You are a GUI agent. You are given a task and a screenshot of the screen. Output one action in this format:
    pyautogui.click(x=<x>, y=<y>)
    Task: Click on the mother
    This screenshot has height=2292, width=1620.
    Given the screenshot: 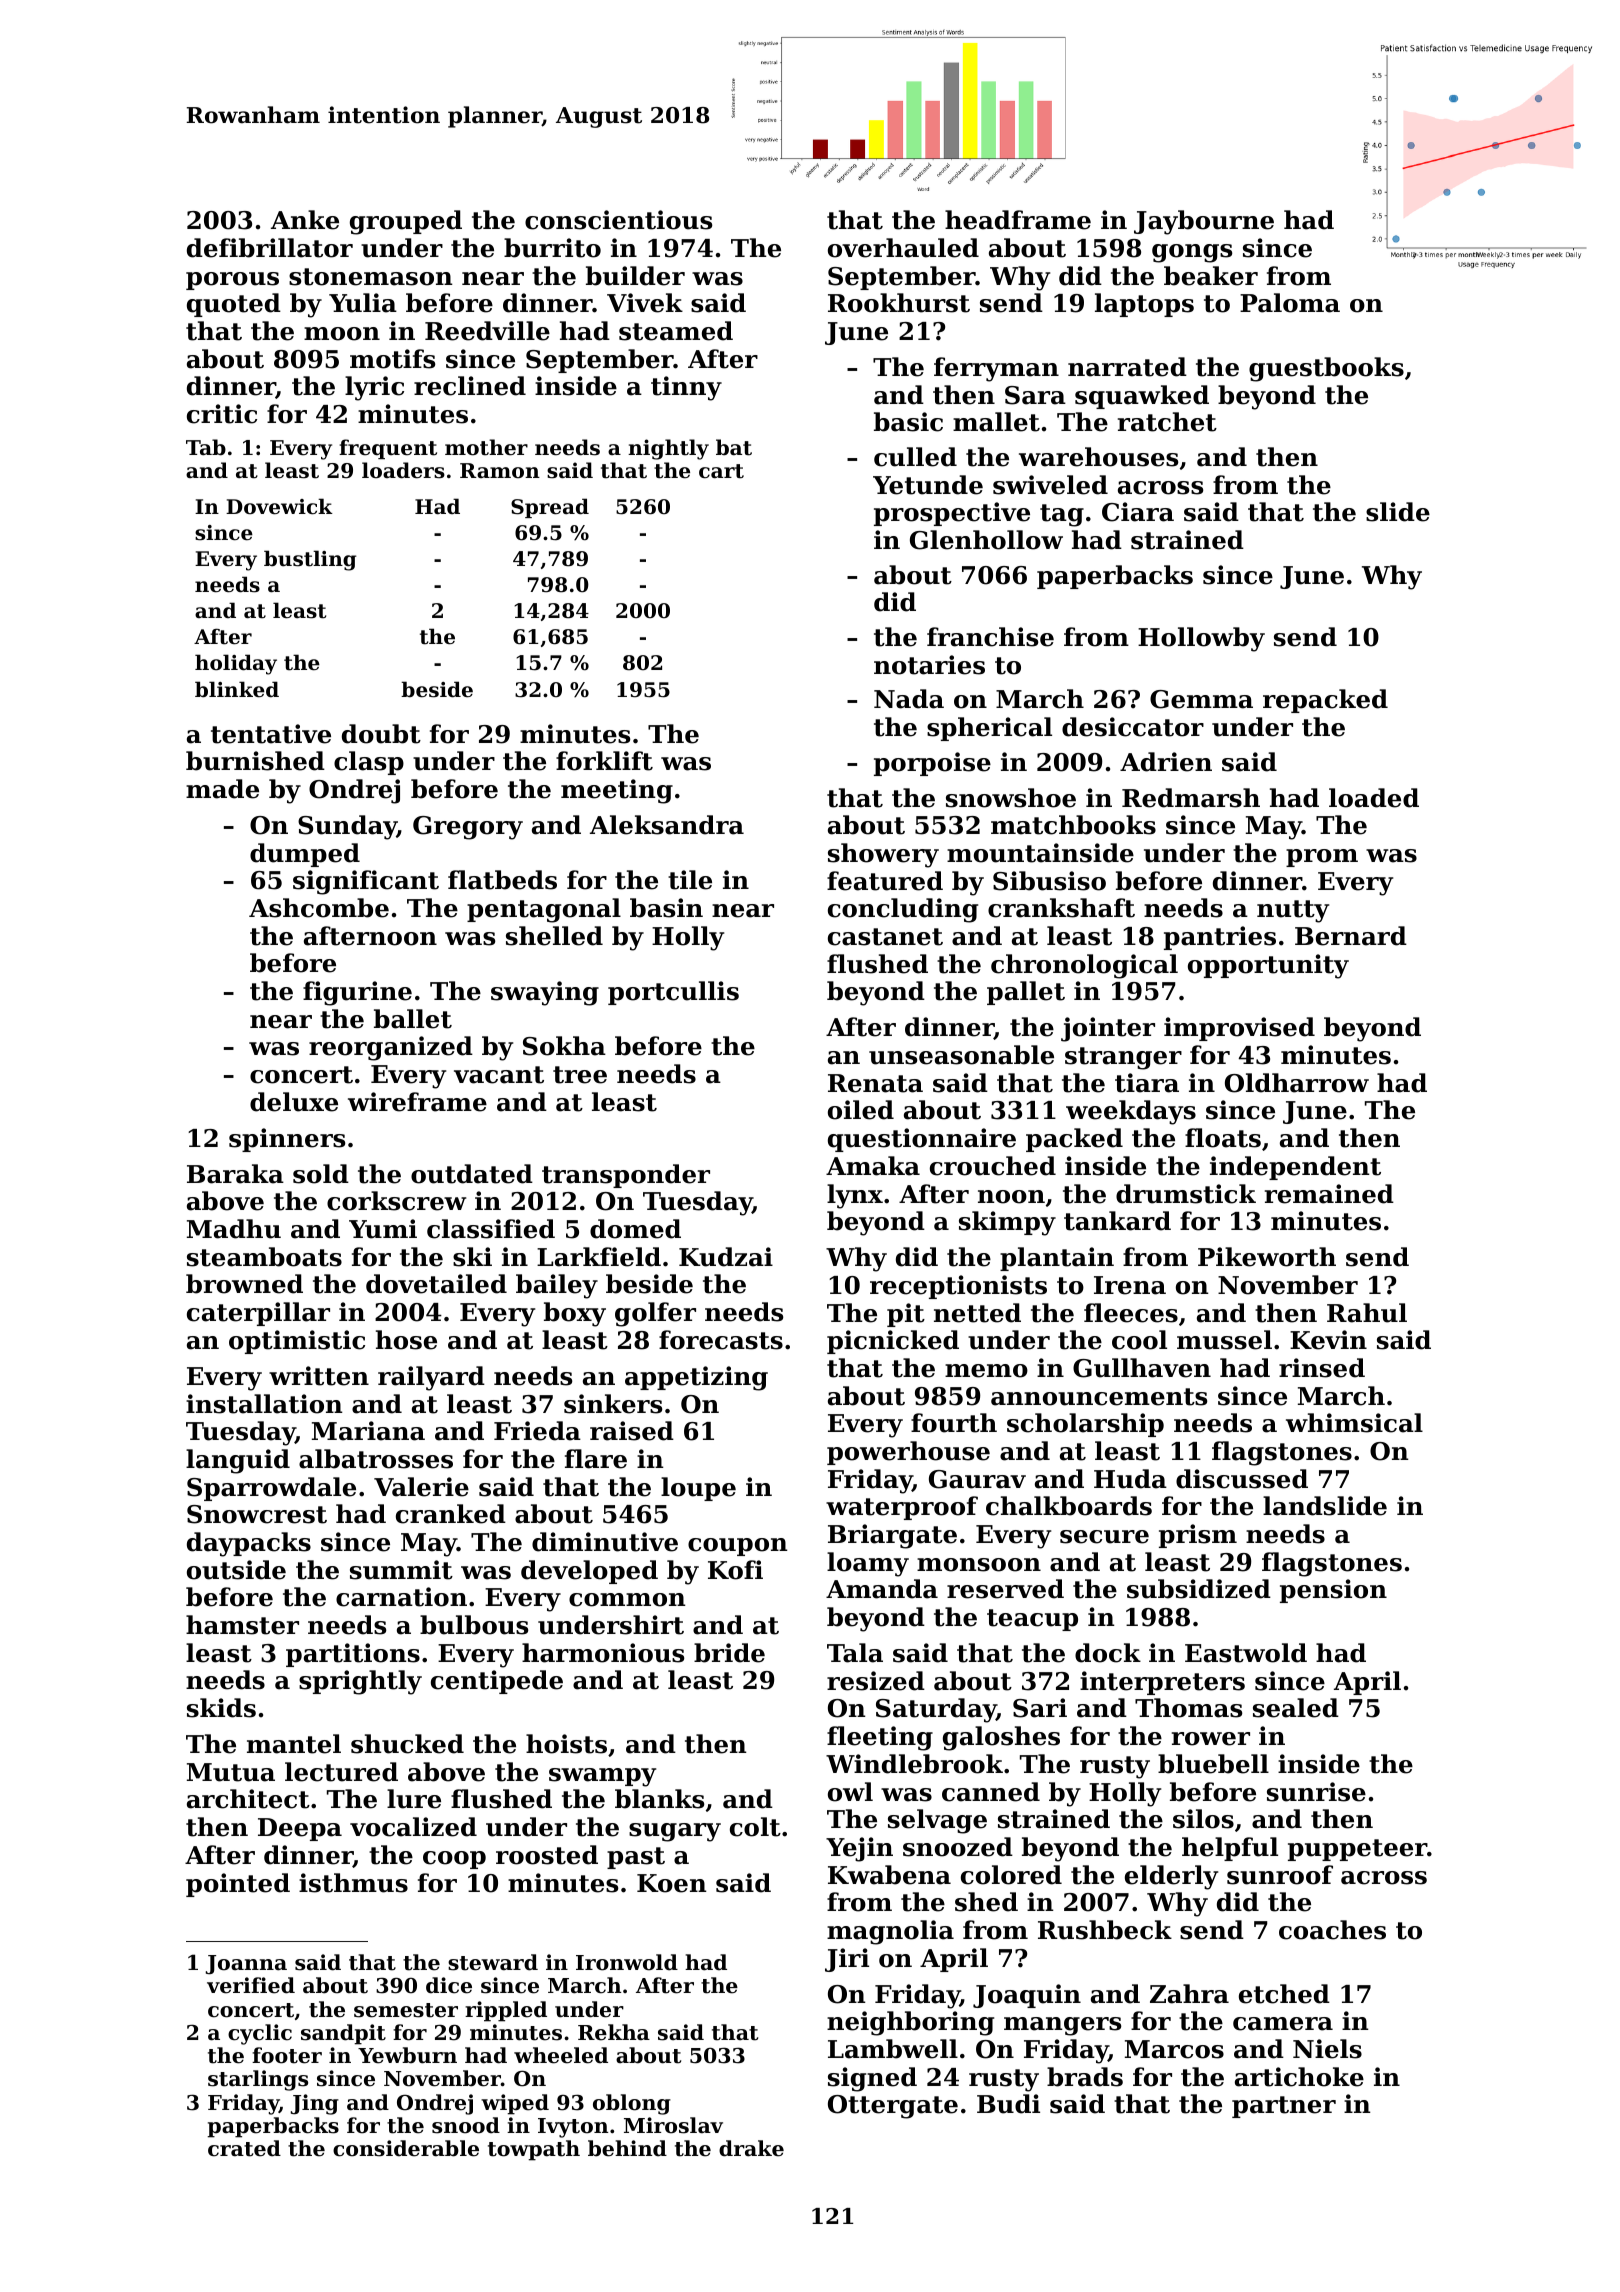 What is the action you would take?
    pyautogui.click(x=486, y=447)
